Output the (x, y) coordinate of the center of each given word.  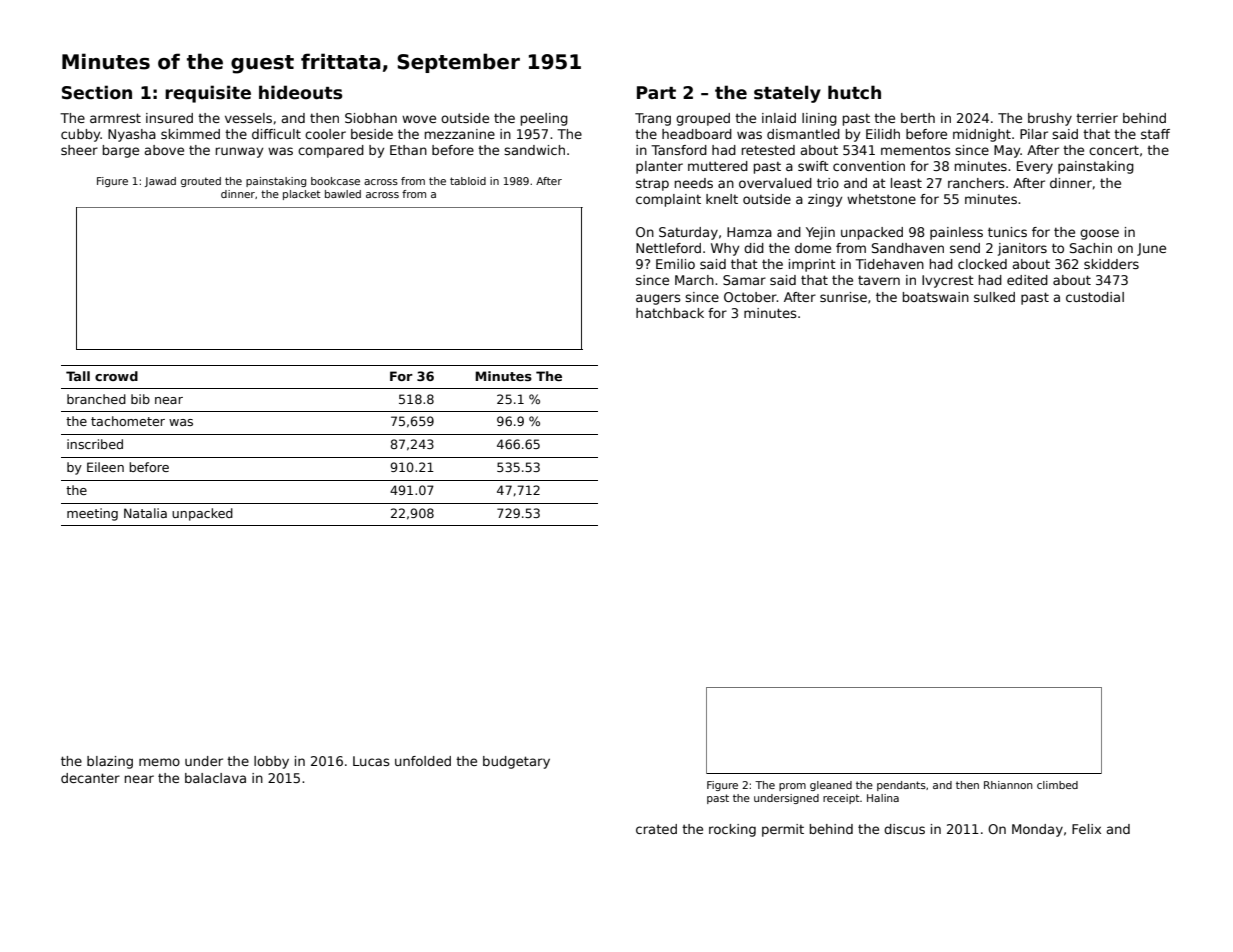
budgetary (516, 762)
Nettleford (668, 248)
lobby (271, 762)
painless (956, 233)
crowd (116, 376)
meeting (92, 514)
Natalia (145, 513)
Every (1035, 167)
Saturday (688, 233)
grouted (201, 182)
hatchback (670, 313)
